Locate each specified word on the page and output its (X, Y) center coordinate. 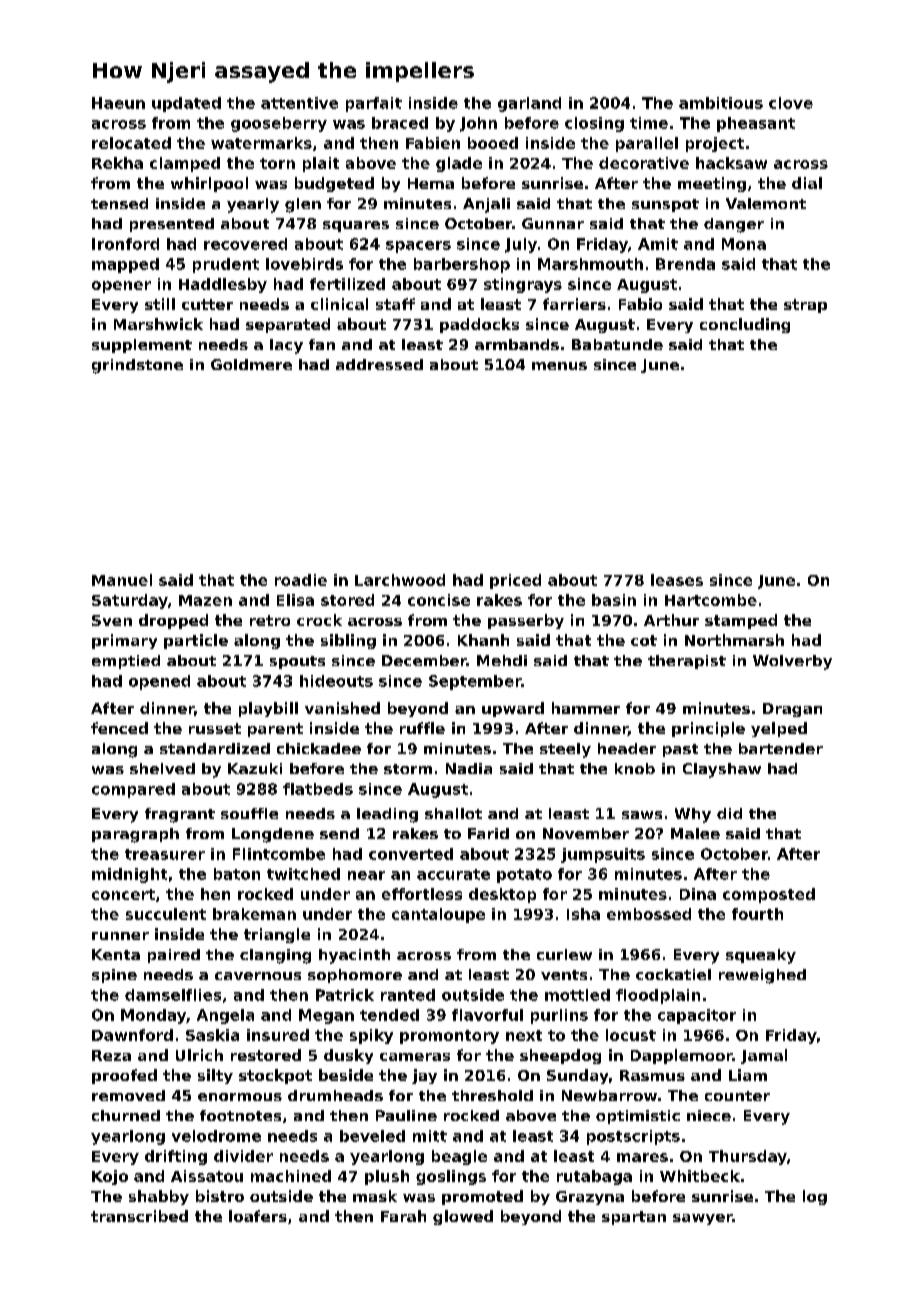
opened (159, 682)
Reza (111, 1055)
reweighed (762, 976)
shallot (453, 813)
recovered (245, 244)
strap (805, 306)
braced (400, 123)
